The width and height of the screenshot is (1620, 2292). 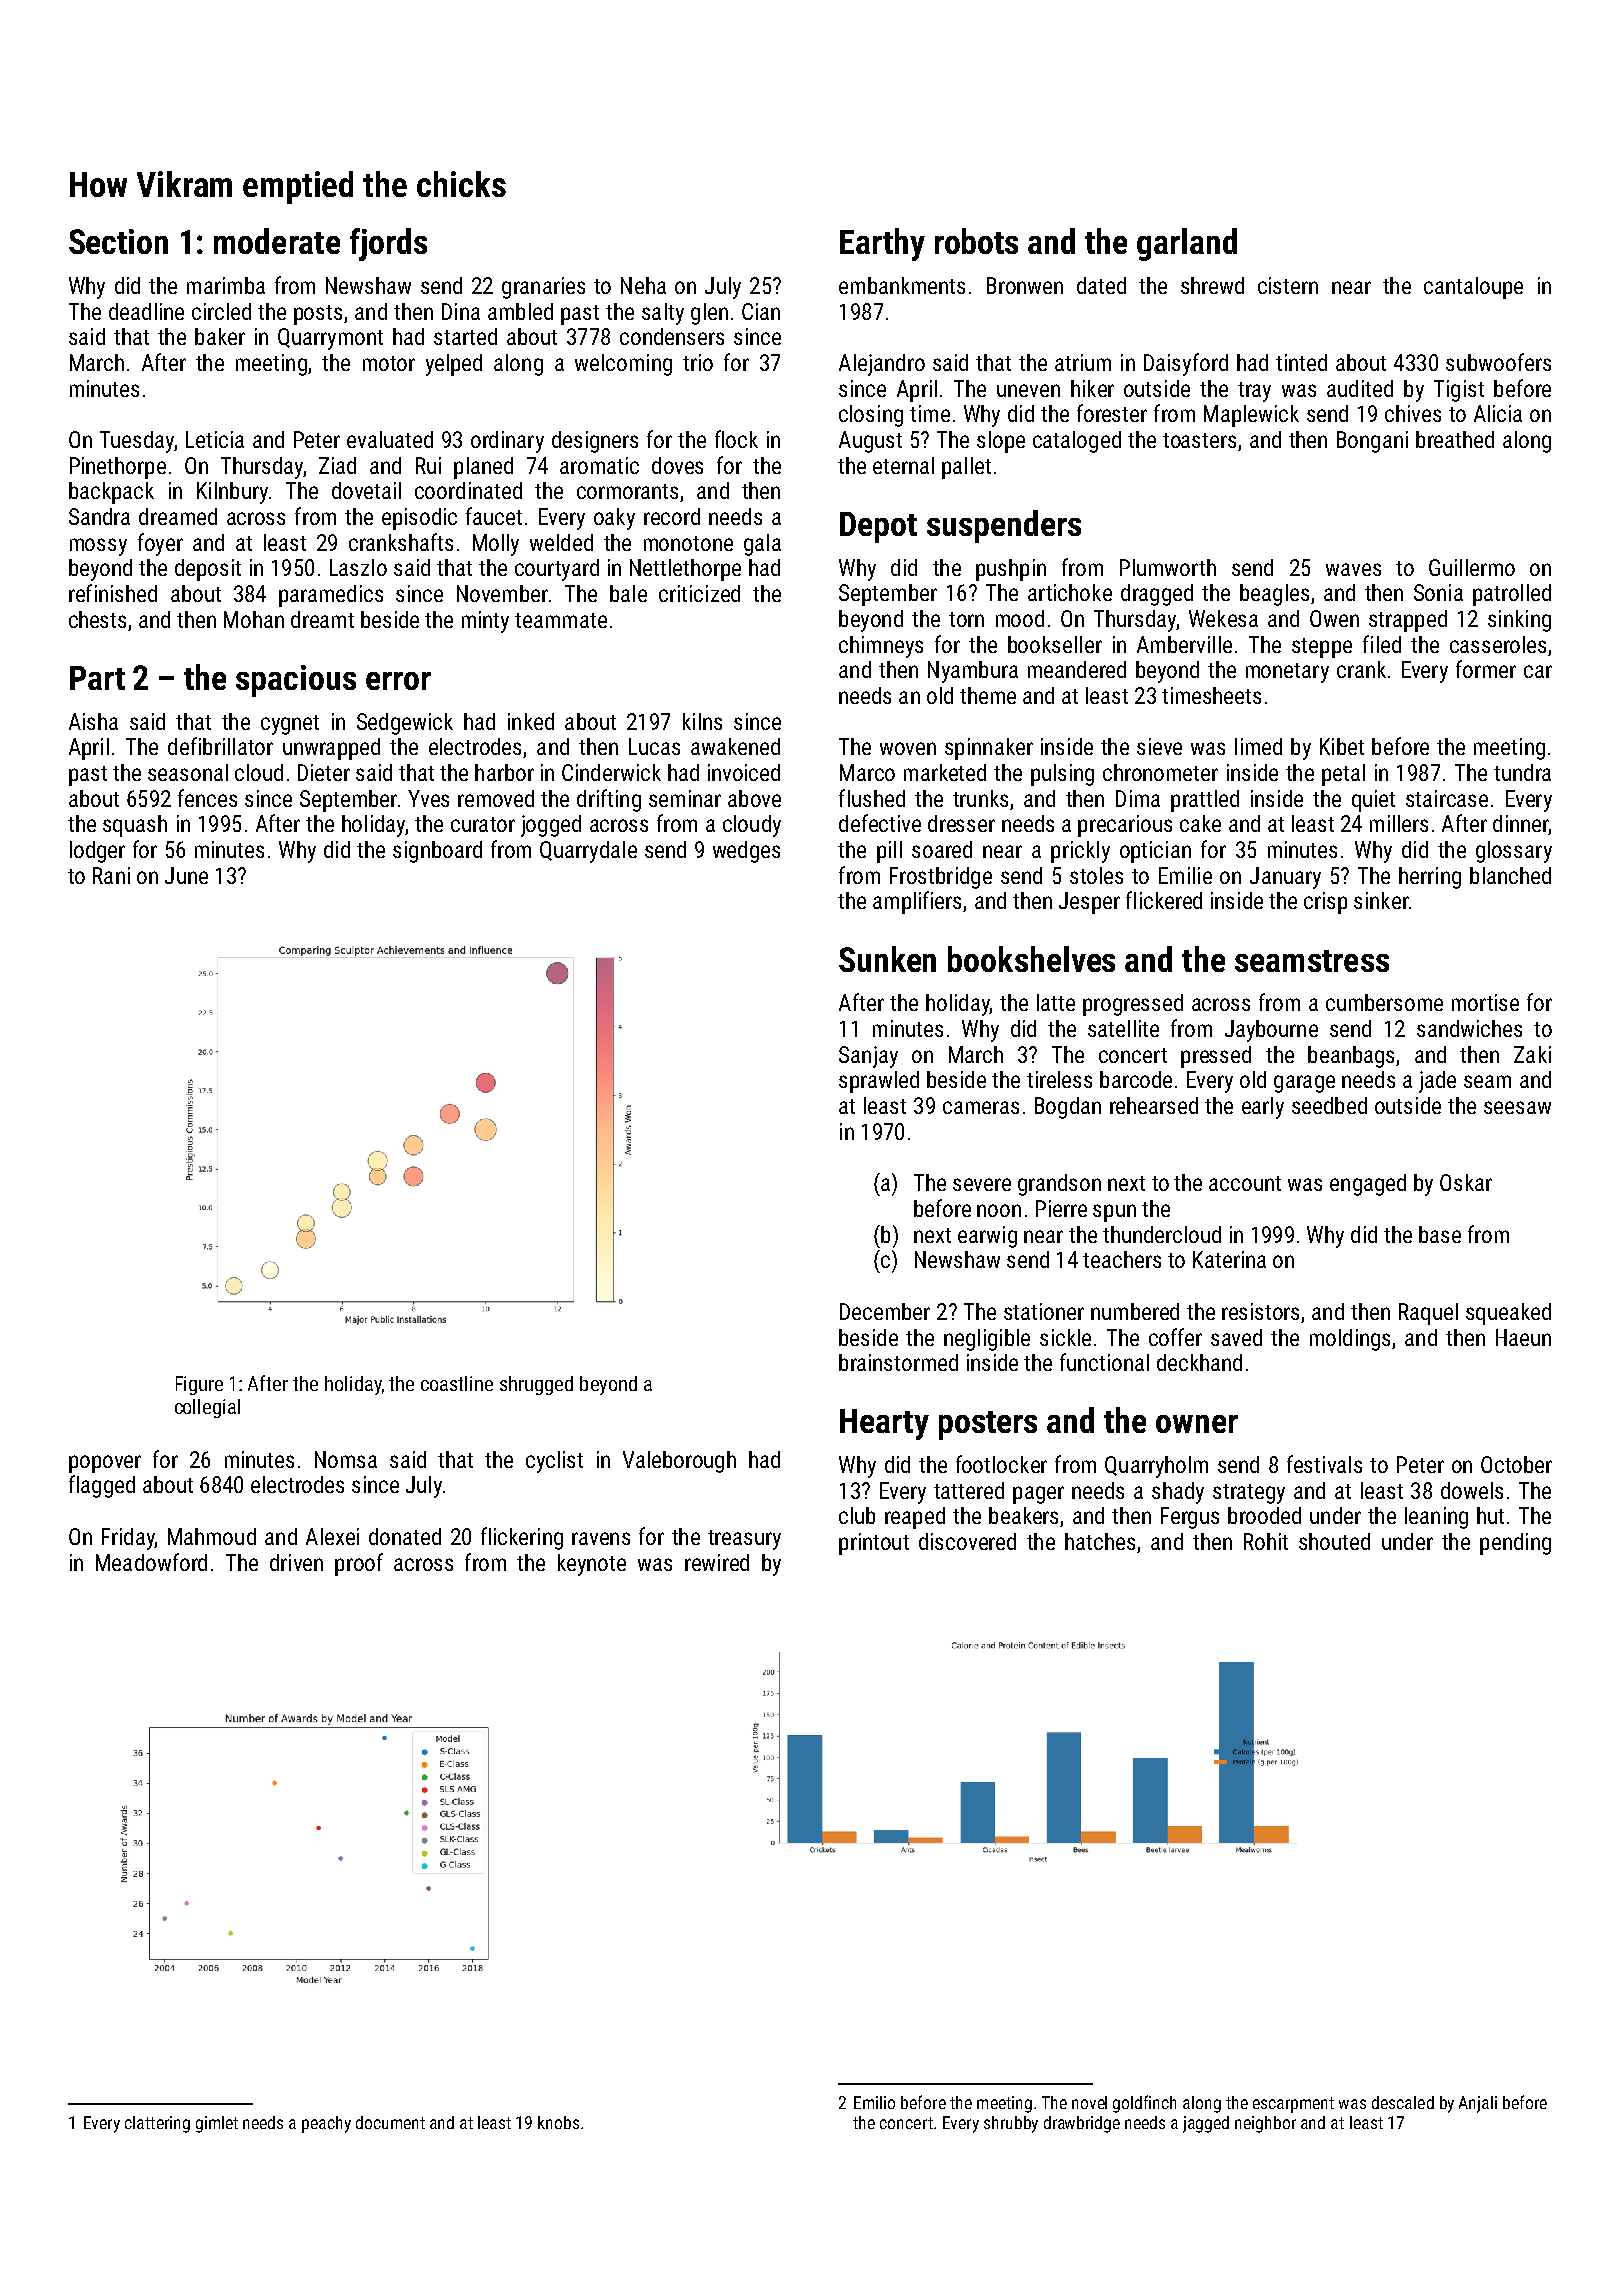 What do you see at coordinates (331, 749) in the screenshot?
I see `unwrapped` at bounding box center [331, 749].
